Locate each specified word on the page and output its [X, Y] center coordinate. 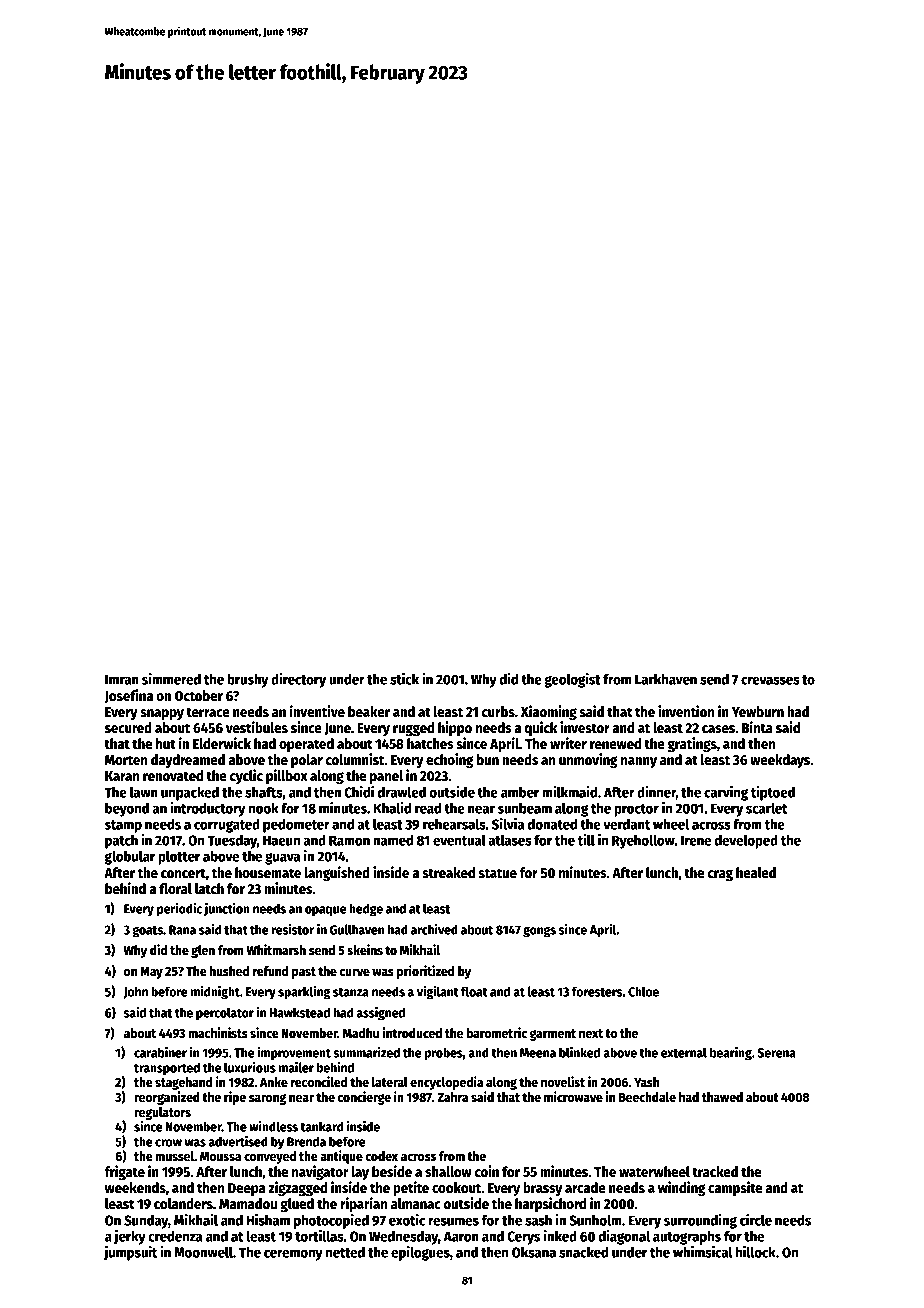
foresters [597, 991]
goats [147, 932]
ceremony [293, 1255]
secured [128, 727]
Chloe [643, 991]
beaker [369, 711]
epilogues [420, 1253]
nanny [639, 762]
